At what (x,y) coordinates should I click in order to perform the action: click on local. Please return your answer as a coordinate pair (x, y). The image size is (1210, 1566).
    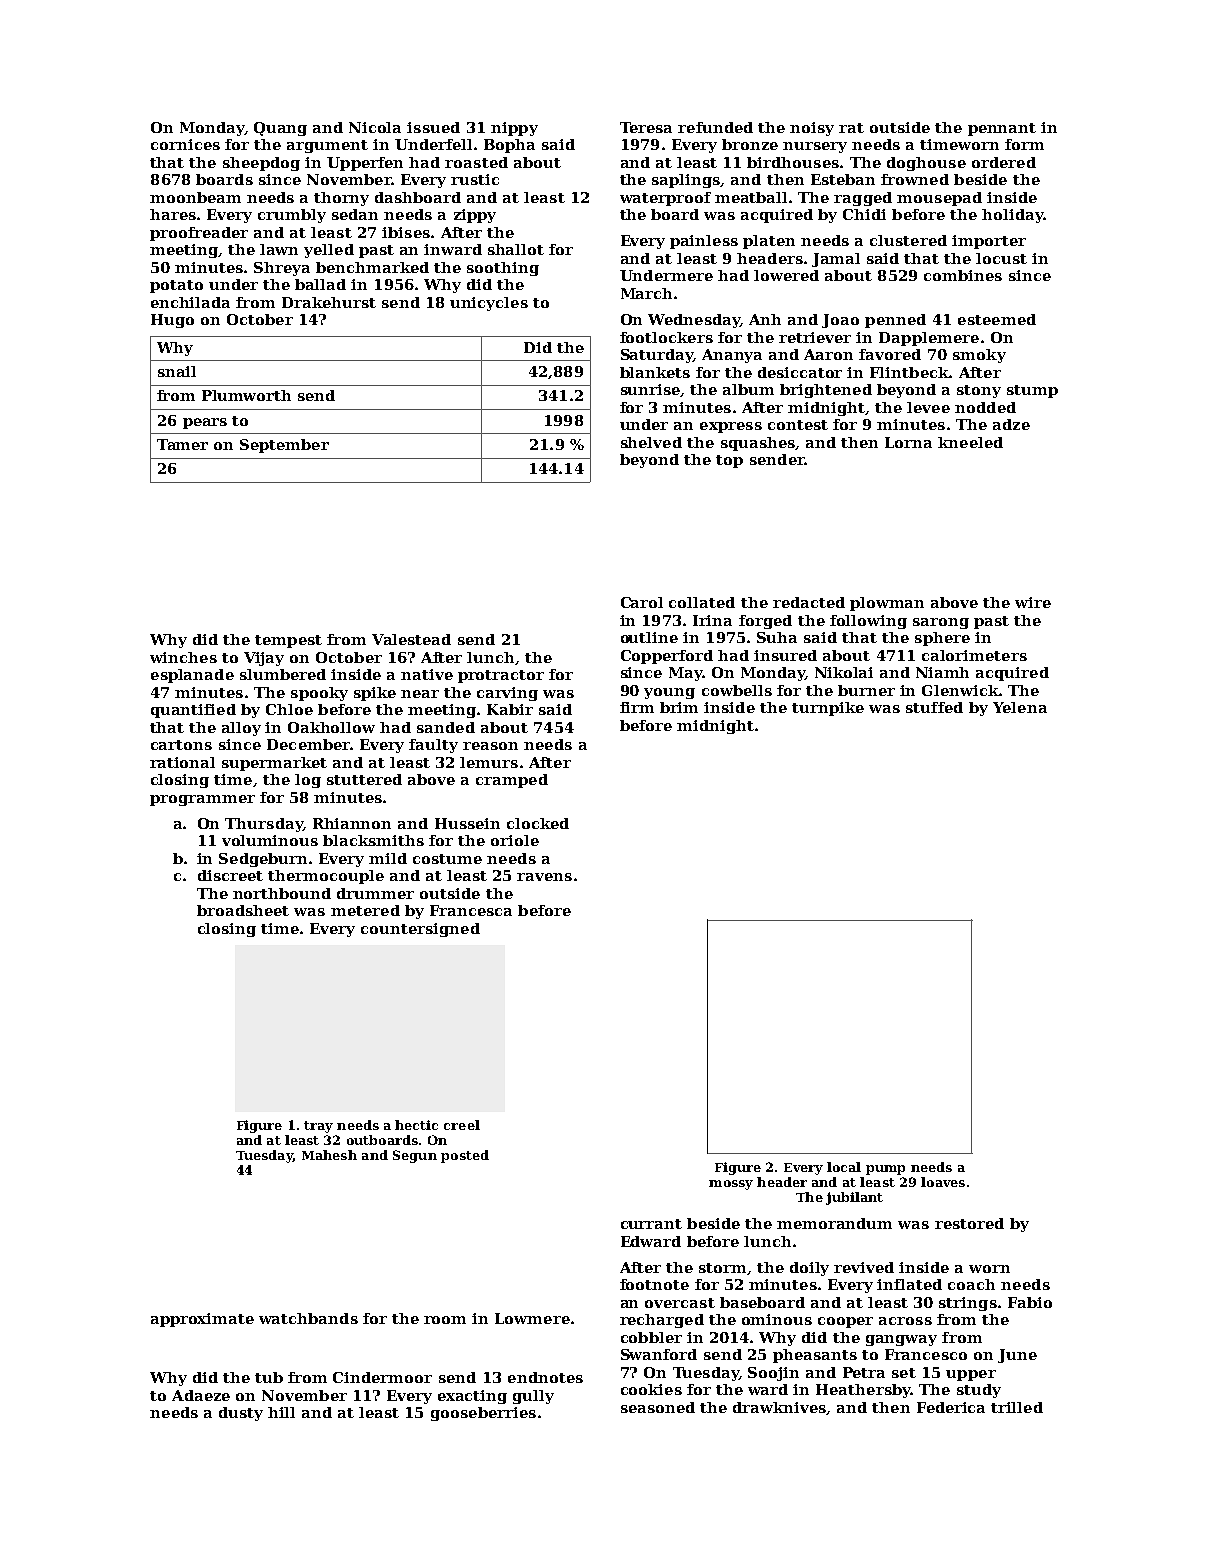
    Looking at the image, I should click on (844, 1167).
